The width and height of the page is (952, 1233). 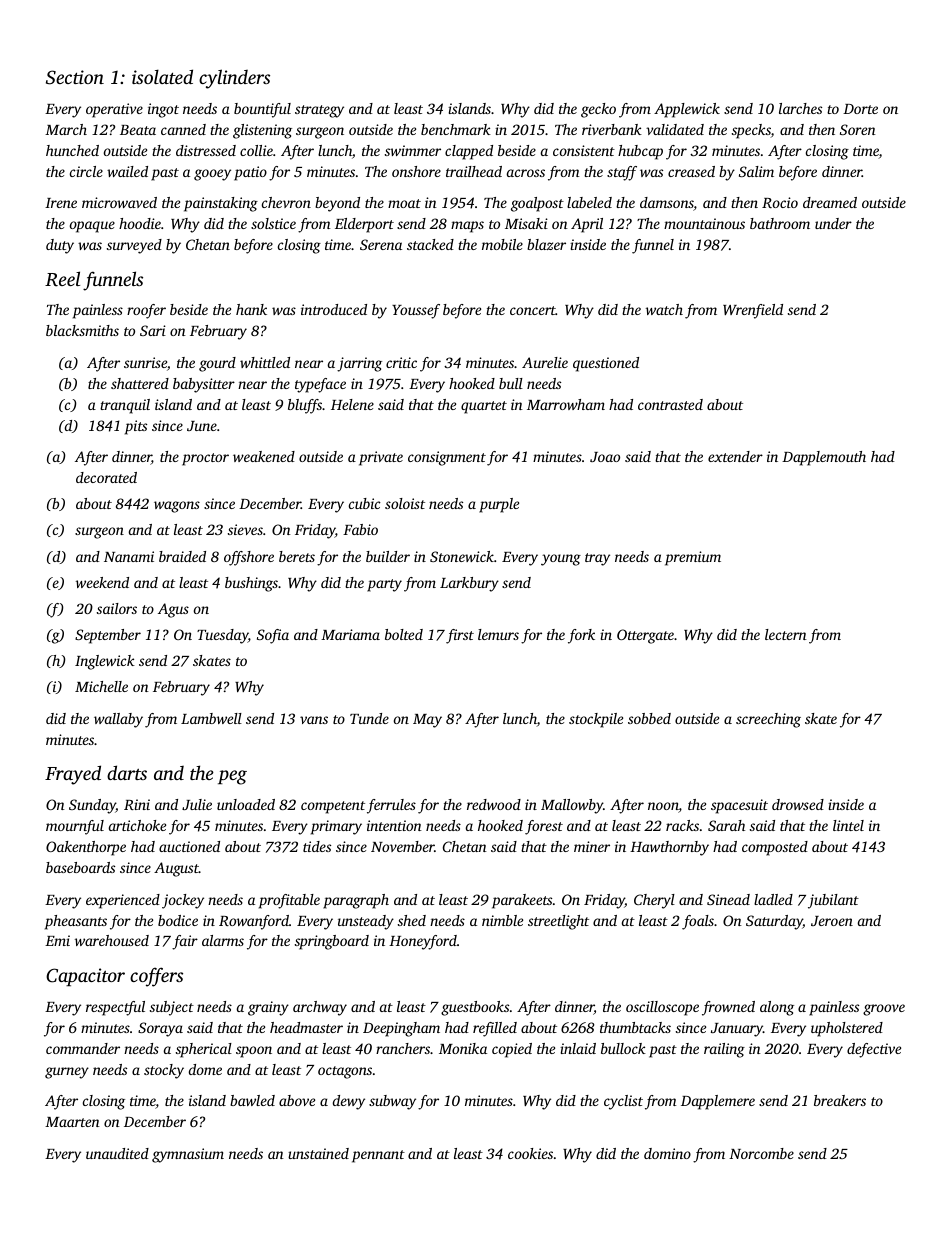 What do you see at coordinates (72, 1122) in the page?
I see `Maarten` at bounding box center [72, 1122].
